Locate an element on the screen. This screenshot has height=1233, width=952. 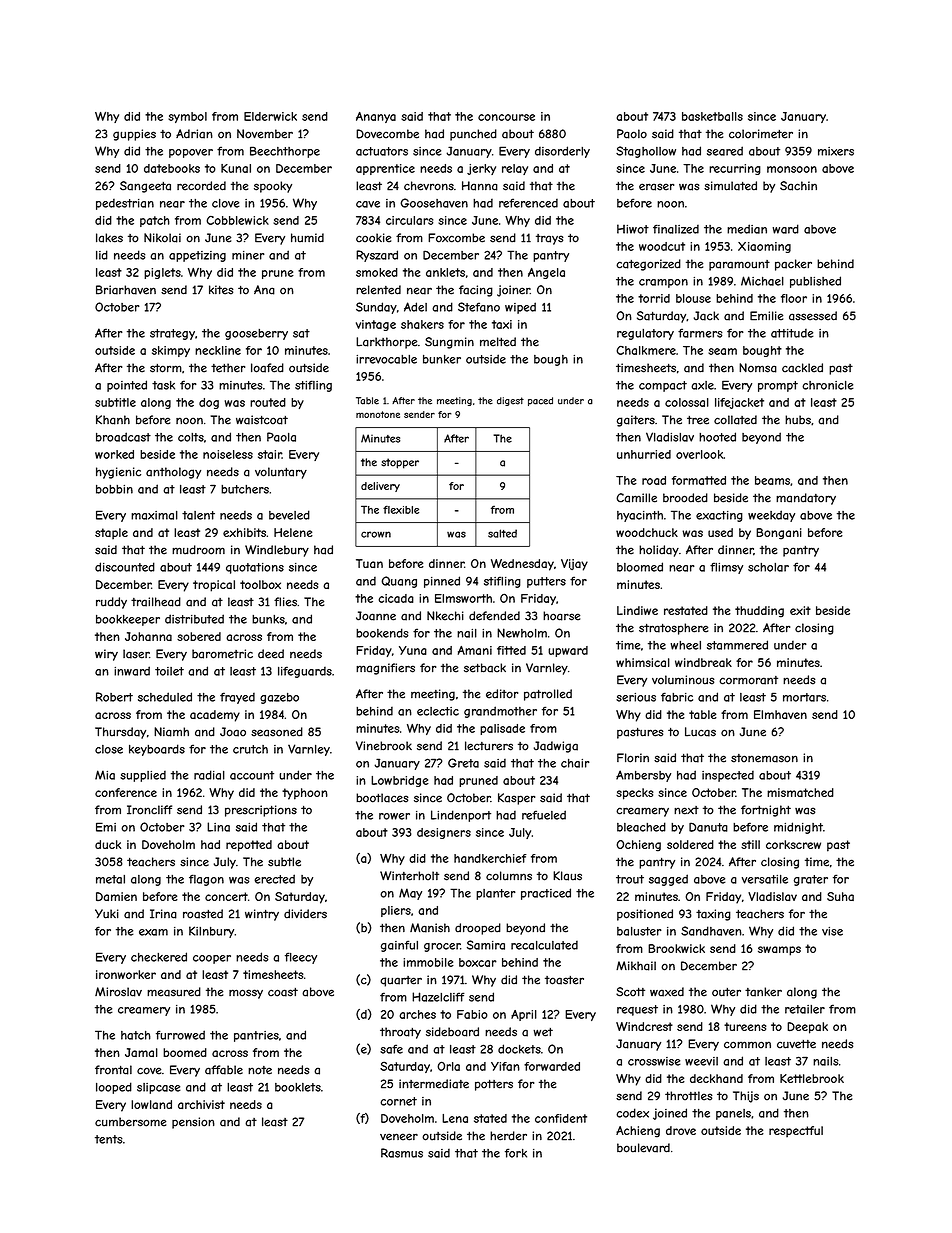
kites is located at coordinates (221, 290).
